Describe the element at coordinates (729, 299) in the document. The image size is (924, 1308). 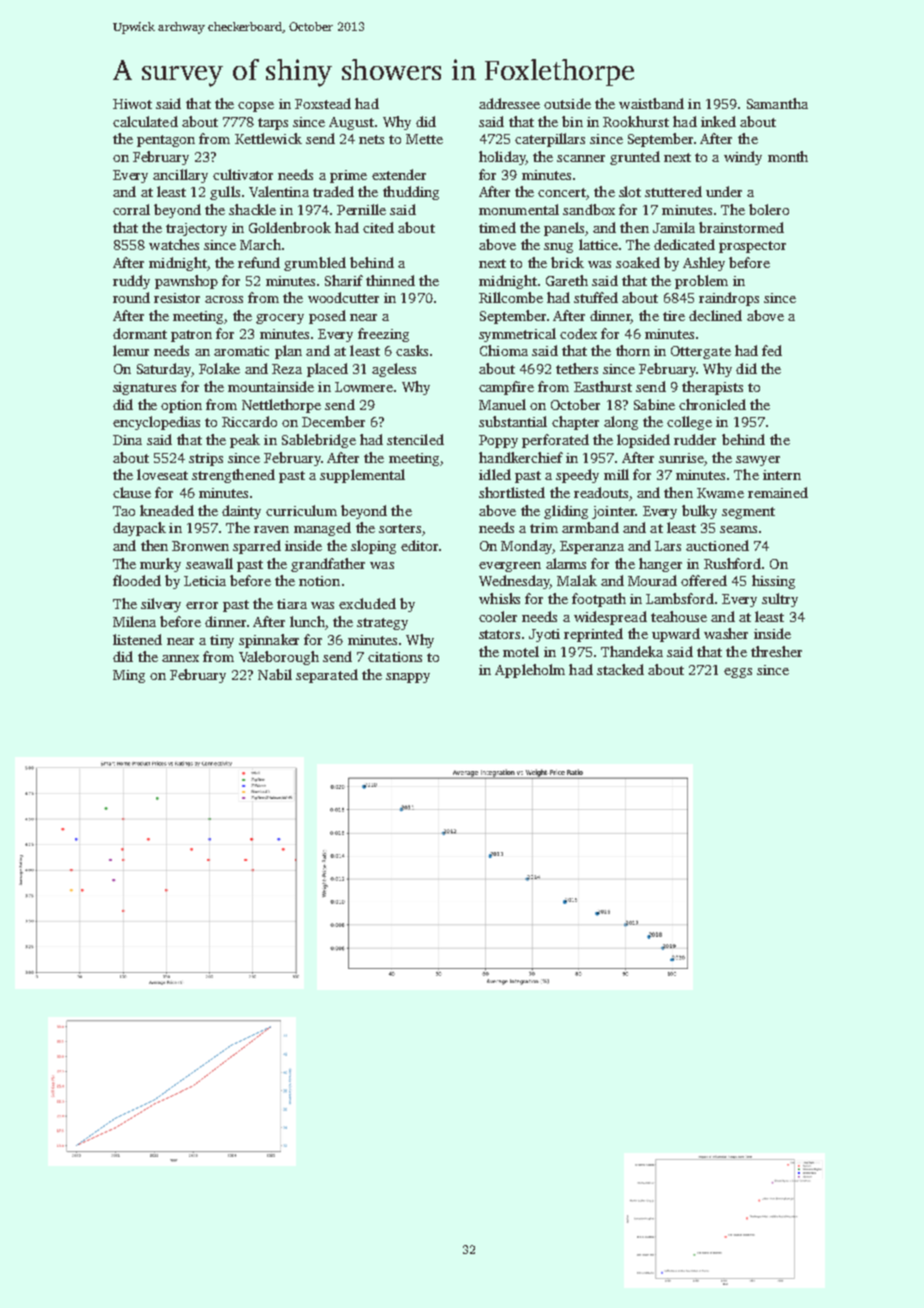
I see `raindrops` at that location.
